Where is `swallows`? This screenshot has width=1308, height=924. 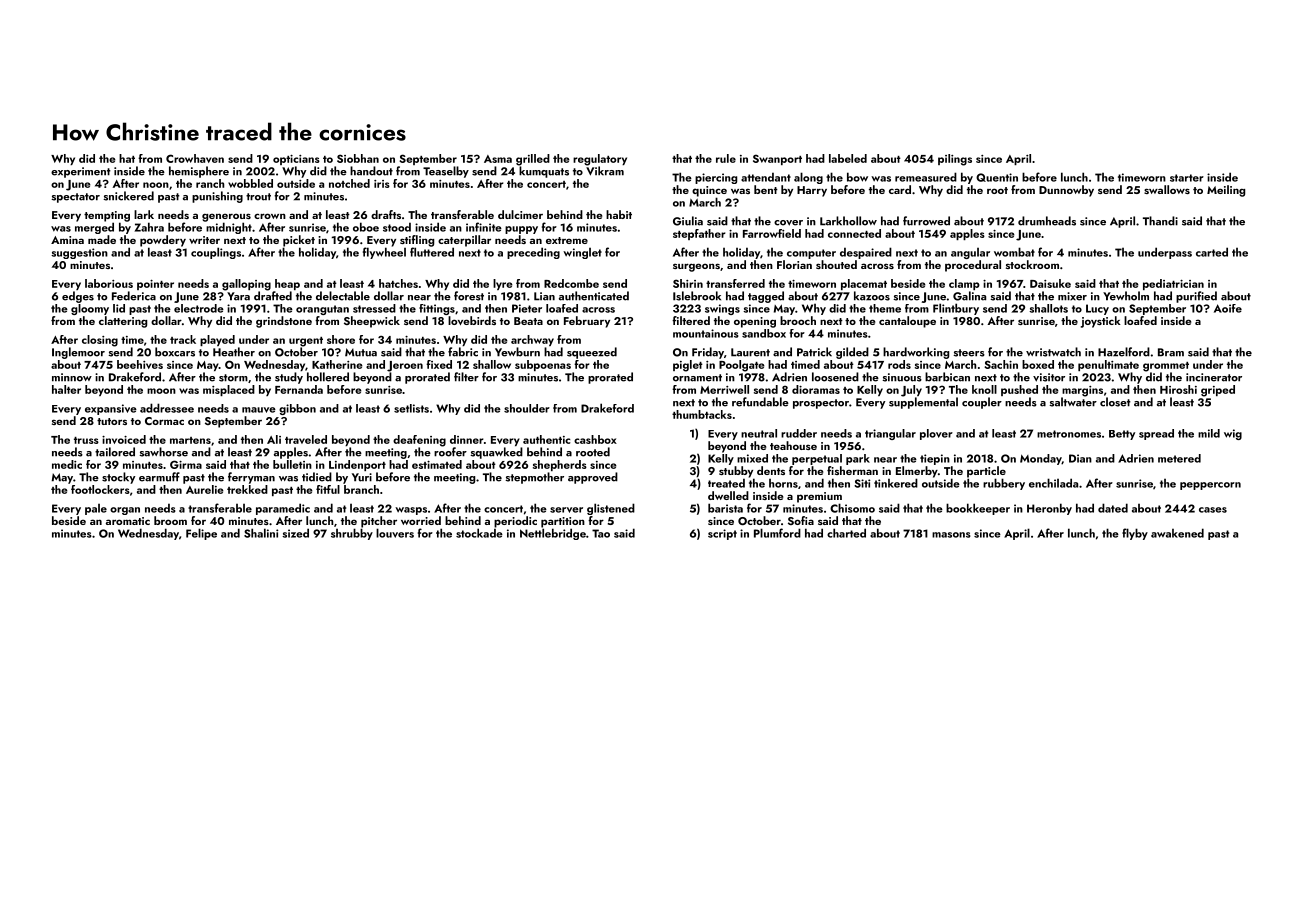 swallows is located at coordinates (1167, 189).
